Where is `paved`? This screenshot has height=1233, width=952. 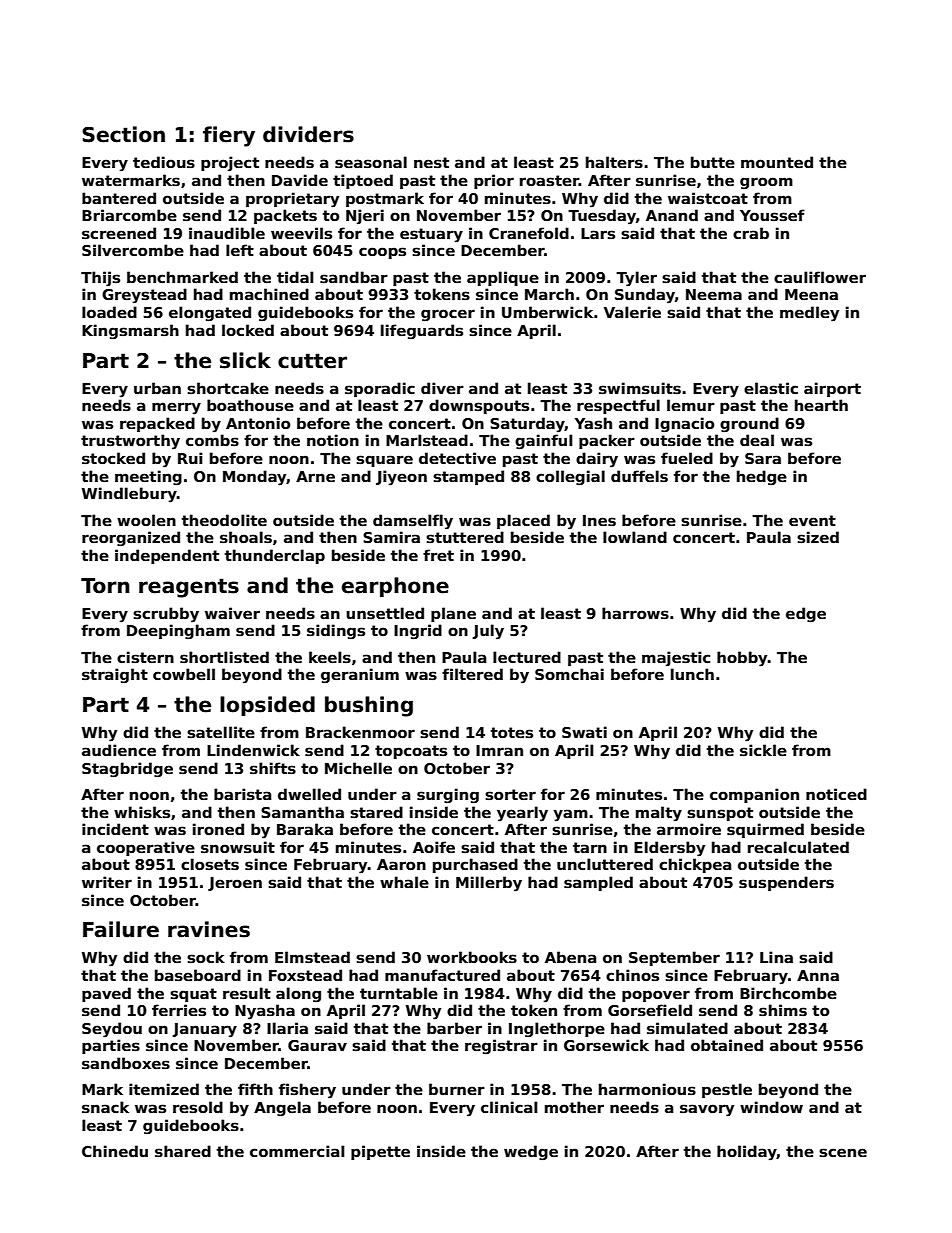 paved is located at coordinates (106, 994).
